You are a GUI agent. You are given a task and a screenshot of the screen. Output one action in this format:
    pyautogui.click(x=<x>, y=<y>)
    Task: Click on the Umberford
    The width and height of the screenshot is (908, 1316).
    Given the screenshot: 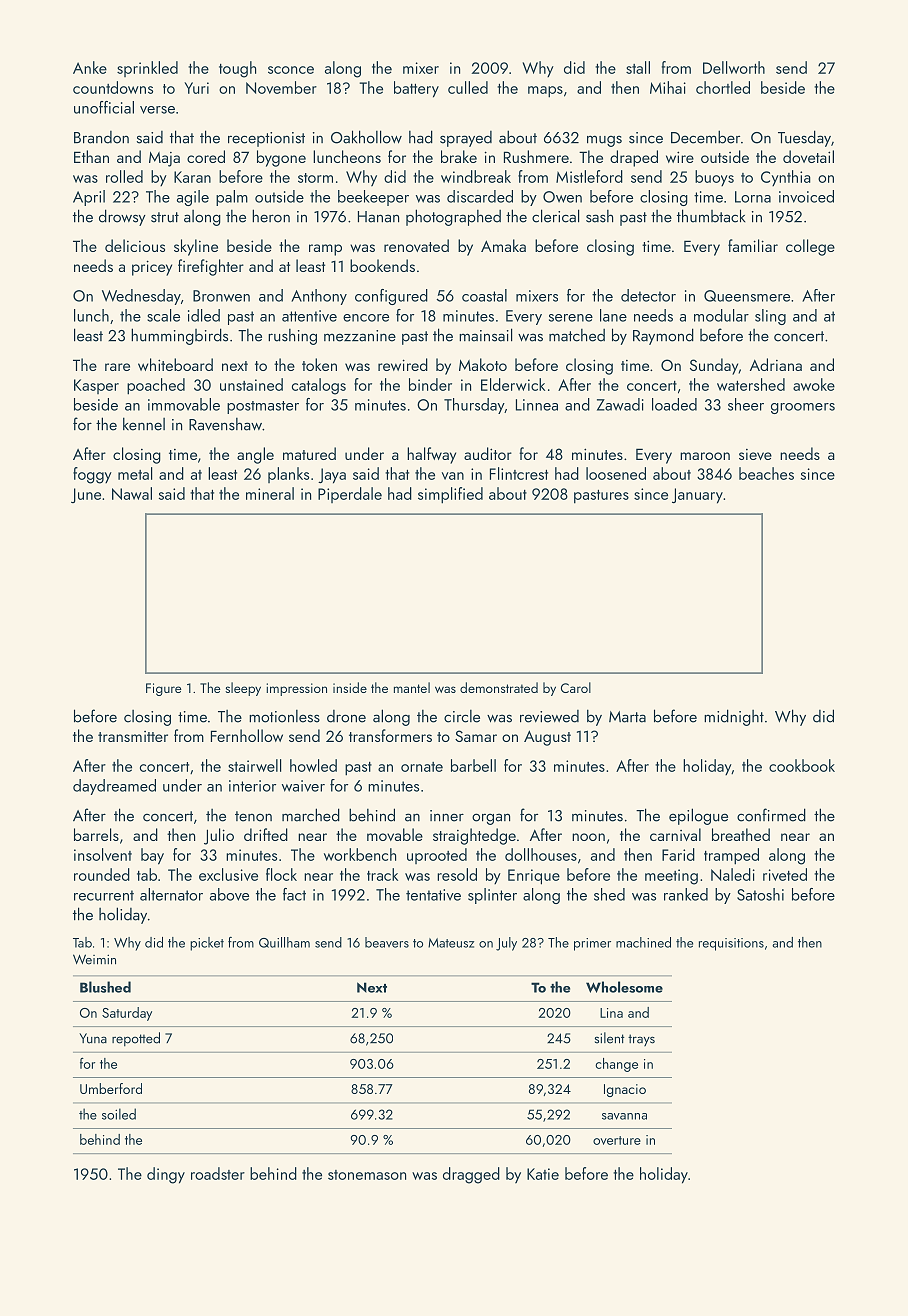 What is the action you would take?
    pyautogui.click(x=111, y=1088)
